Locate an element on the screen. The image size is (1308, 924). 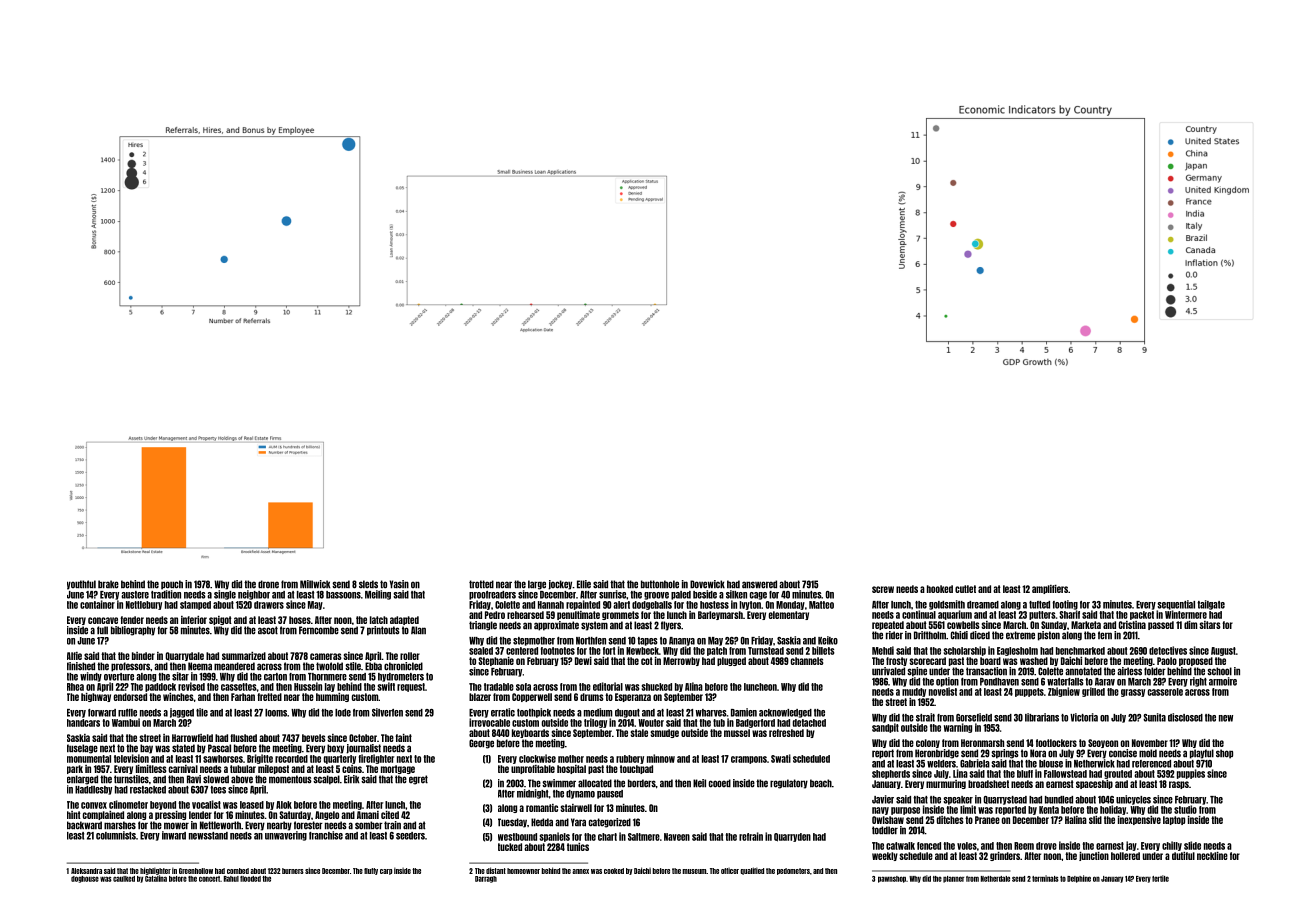
disclosed is located at coordinates (1185, 717).
